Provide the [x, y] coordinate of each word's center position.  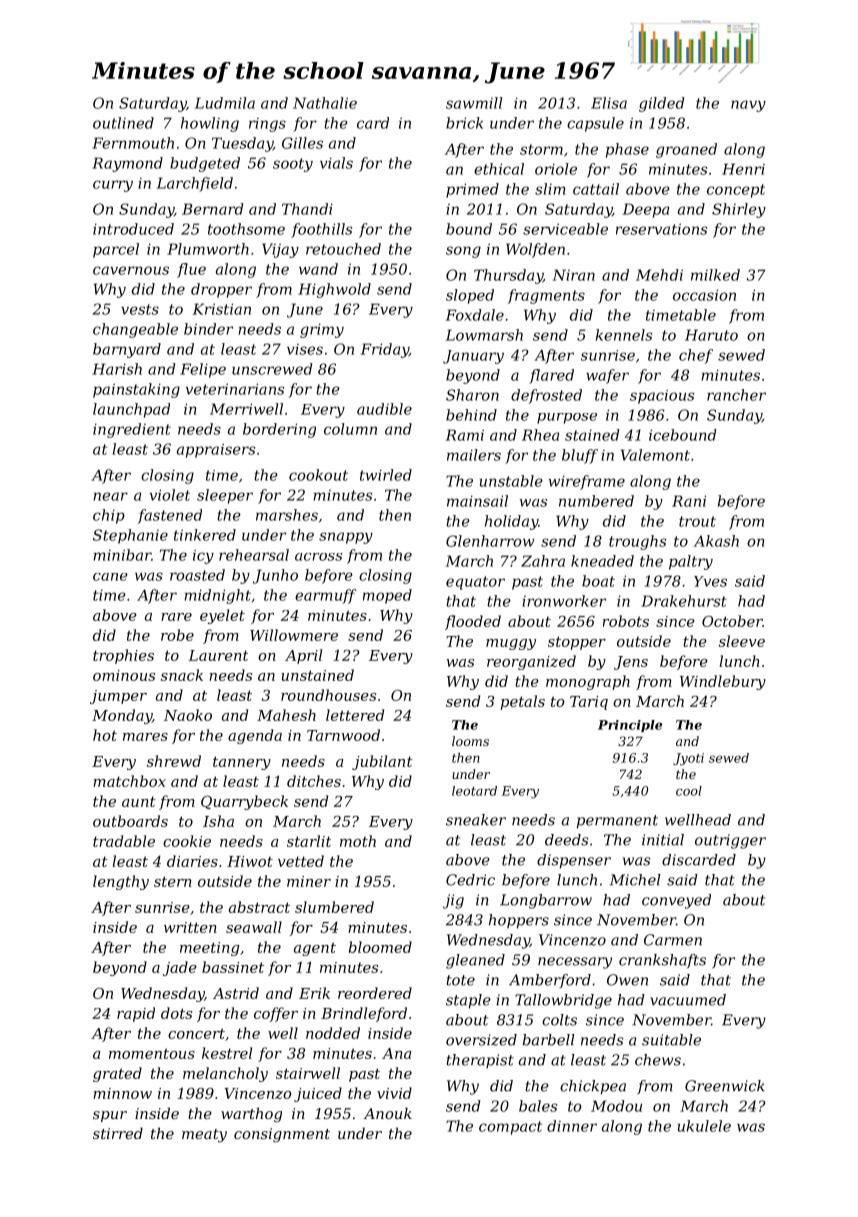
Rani [689, 501]
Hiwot [250, 861]
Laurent [218, 655]
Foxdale [475, 315]
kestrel [227, 1053]
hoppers [519, 921]
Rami [465, 435]
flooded [473, 622]
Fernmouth [133, 143]
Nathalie [325, 103]
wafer [607, 376]
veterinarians [235, 389]
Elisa [609, 103]
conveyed [676, 901]
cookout [318, 475]
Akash [716, 541]
